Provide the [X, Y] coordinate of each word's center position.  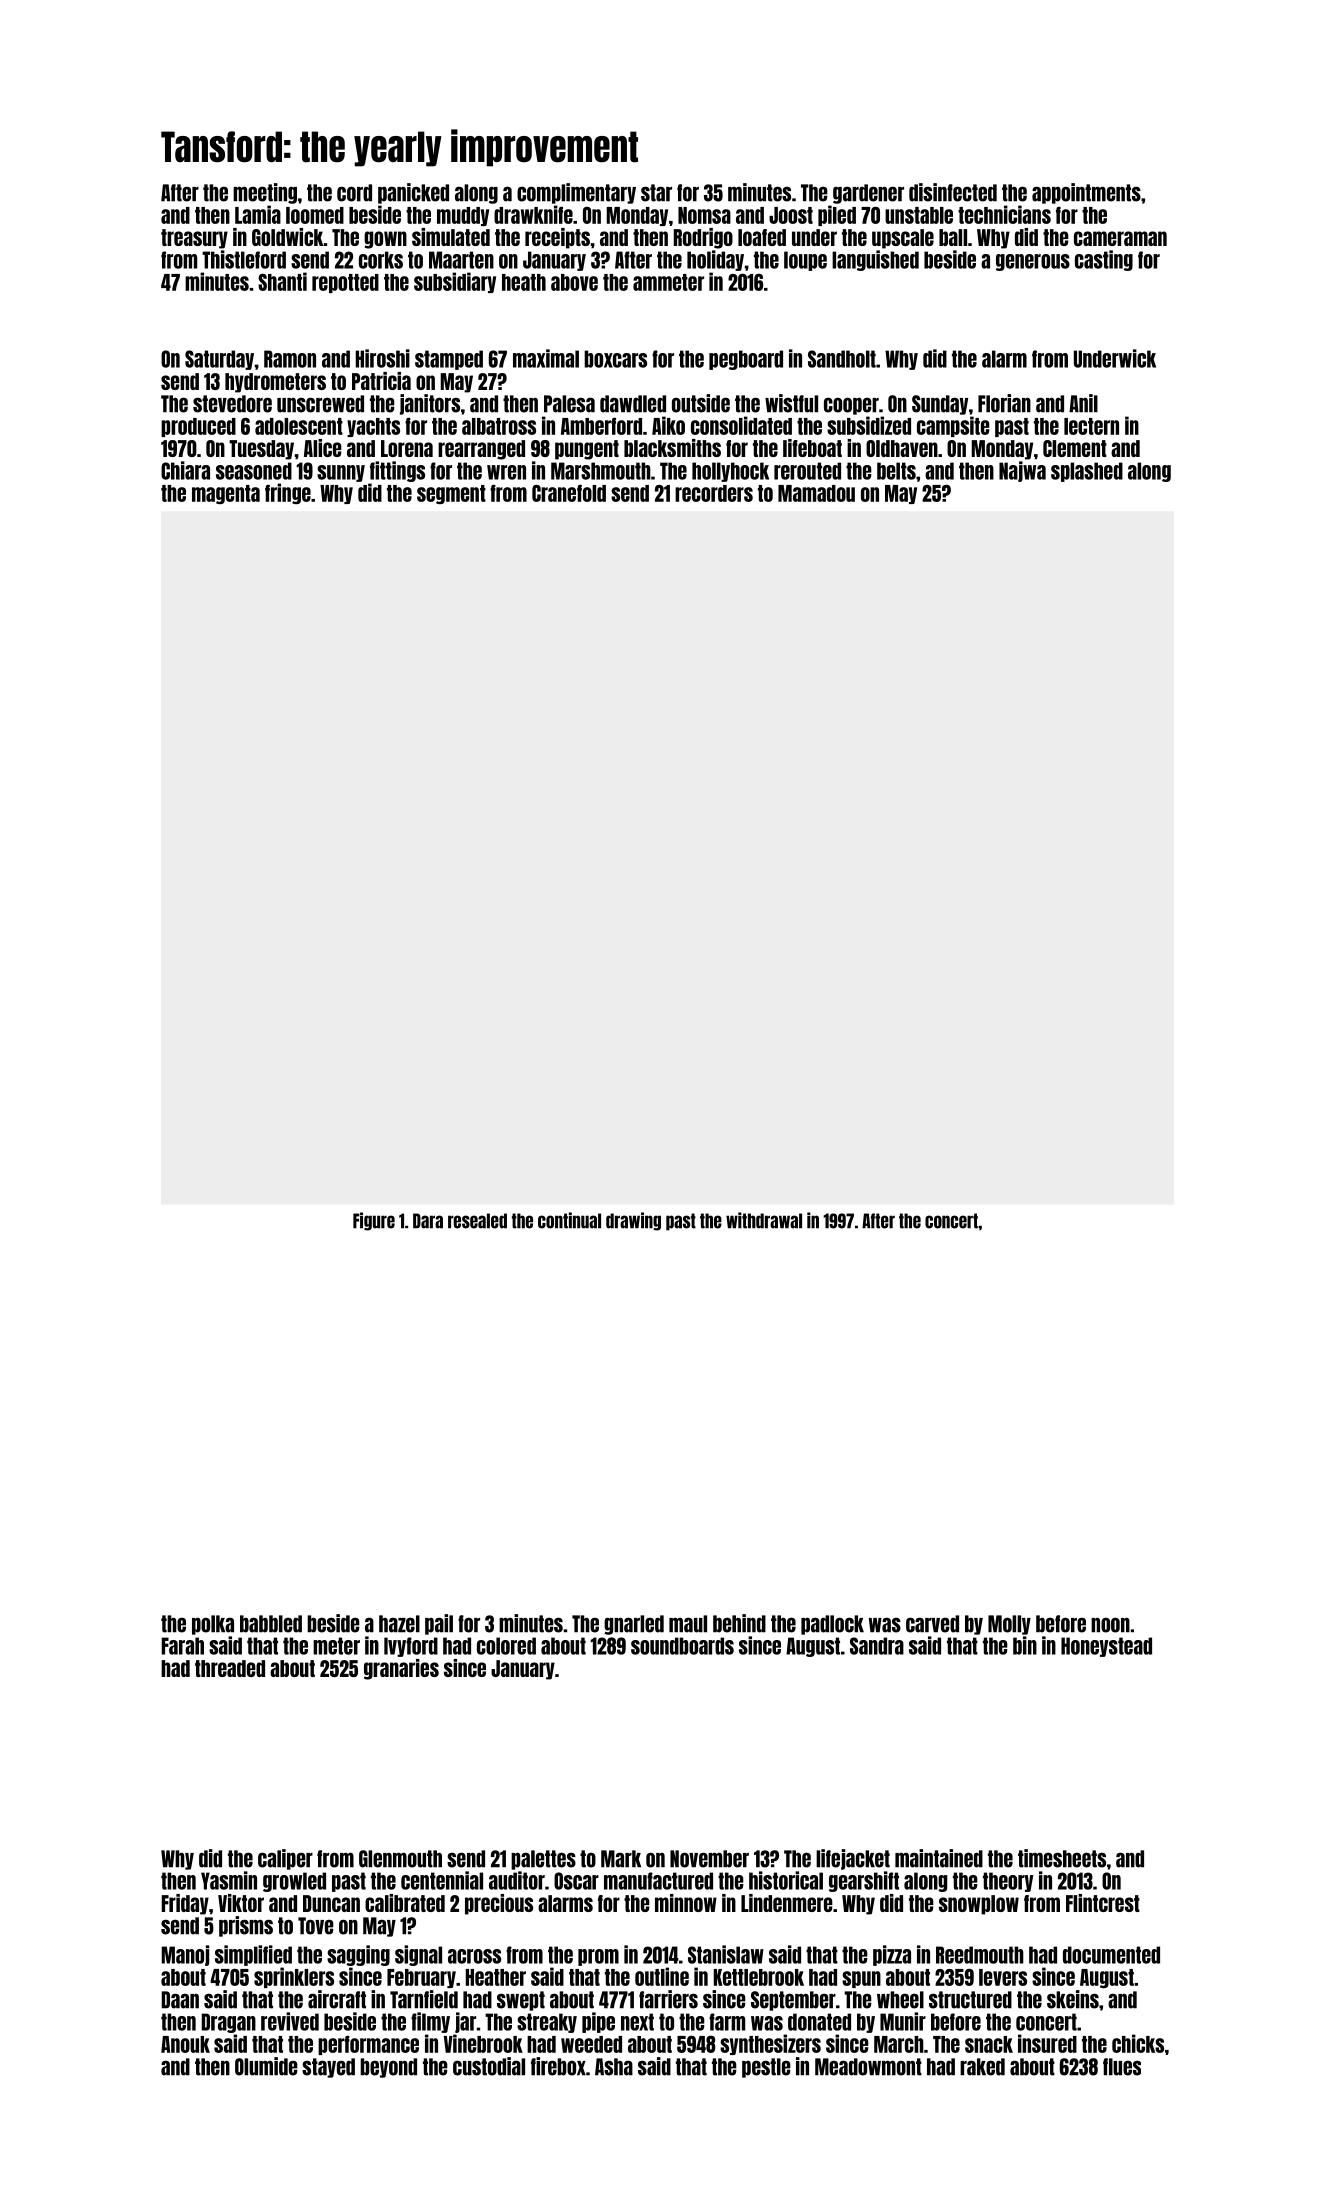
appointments [1086, 193]
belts [896, 471]
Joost [791, 215]
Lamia [258, 214]
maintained [939, 1858]
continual [569, 1220]
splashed [1087, 472]
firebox [558, 2066]
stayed [328, 2068]
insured [1047, 2043]
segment [451, 494]
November [709, 1859]
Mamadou [816, 493]
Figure [374, 1221]
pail [439, 1624]
